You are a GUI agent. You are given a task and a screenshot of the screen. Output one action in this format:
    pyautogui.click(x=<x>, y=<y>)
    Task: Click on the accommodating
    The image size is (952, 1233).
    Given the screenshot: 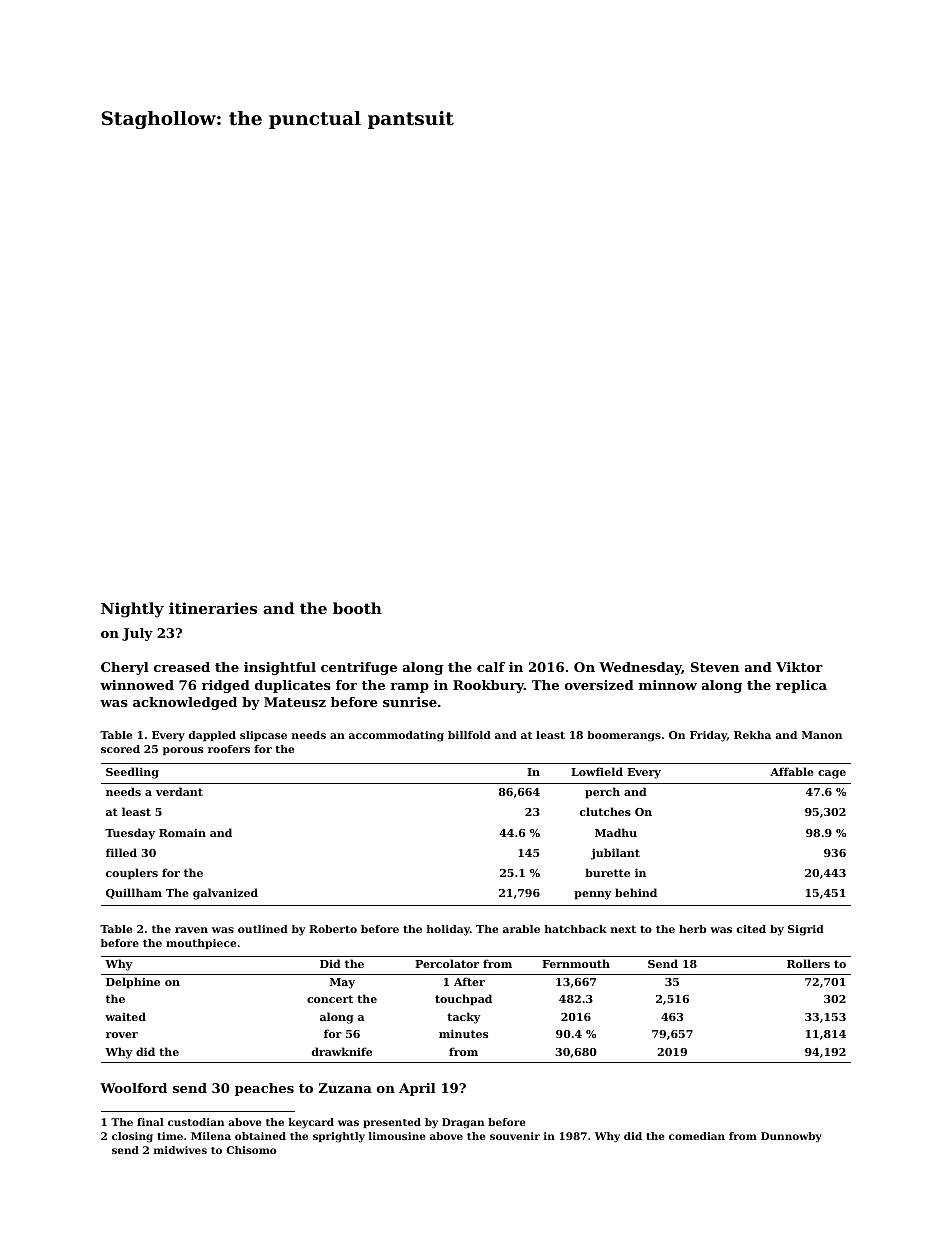 What is the action you would take?
    pyautogui.click(x=396, y=736)
